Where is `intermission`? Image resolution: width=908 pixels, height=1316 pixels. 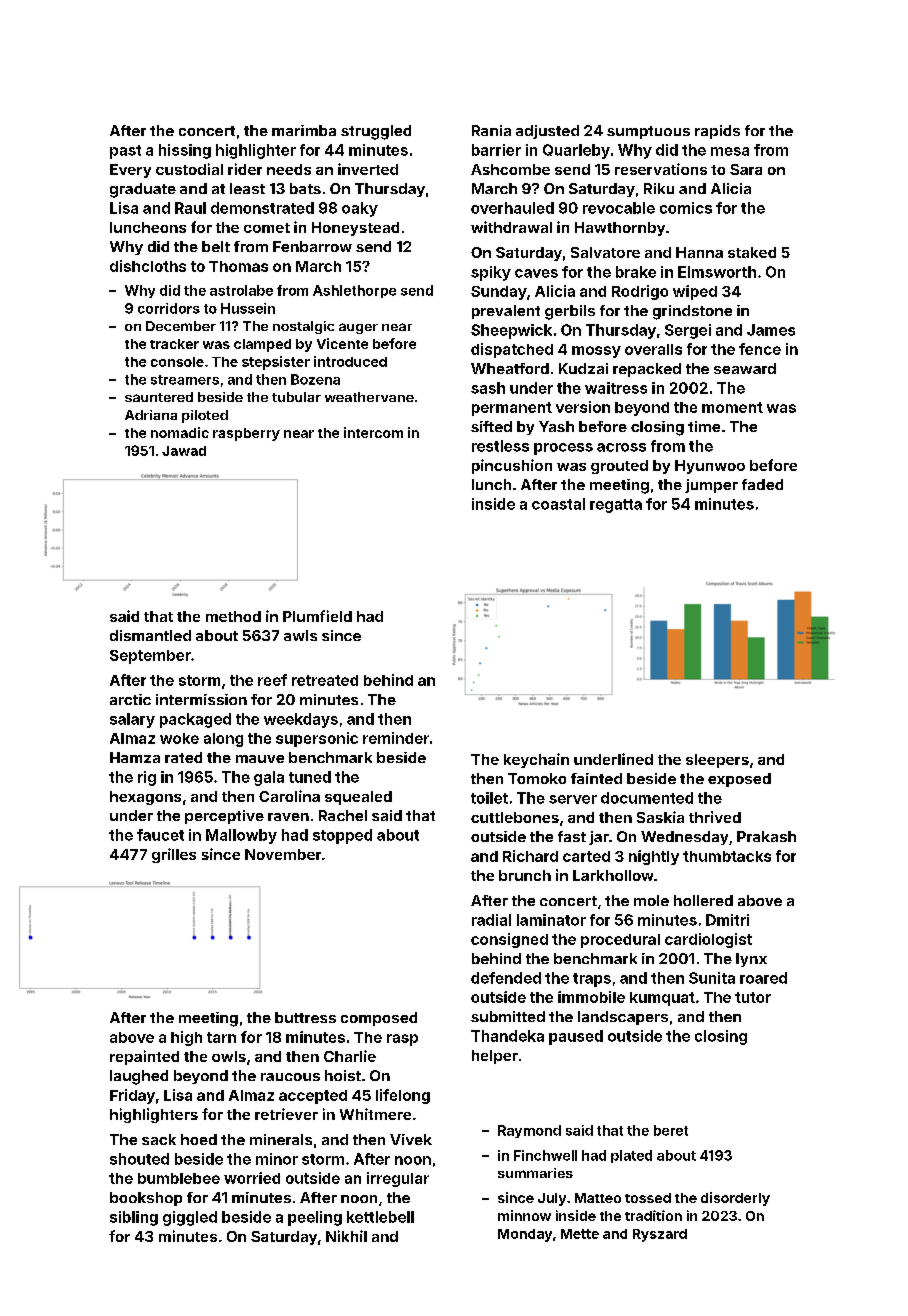
intermission is located at coordinates (201, 699).
